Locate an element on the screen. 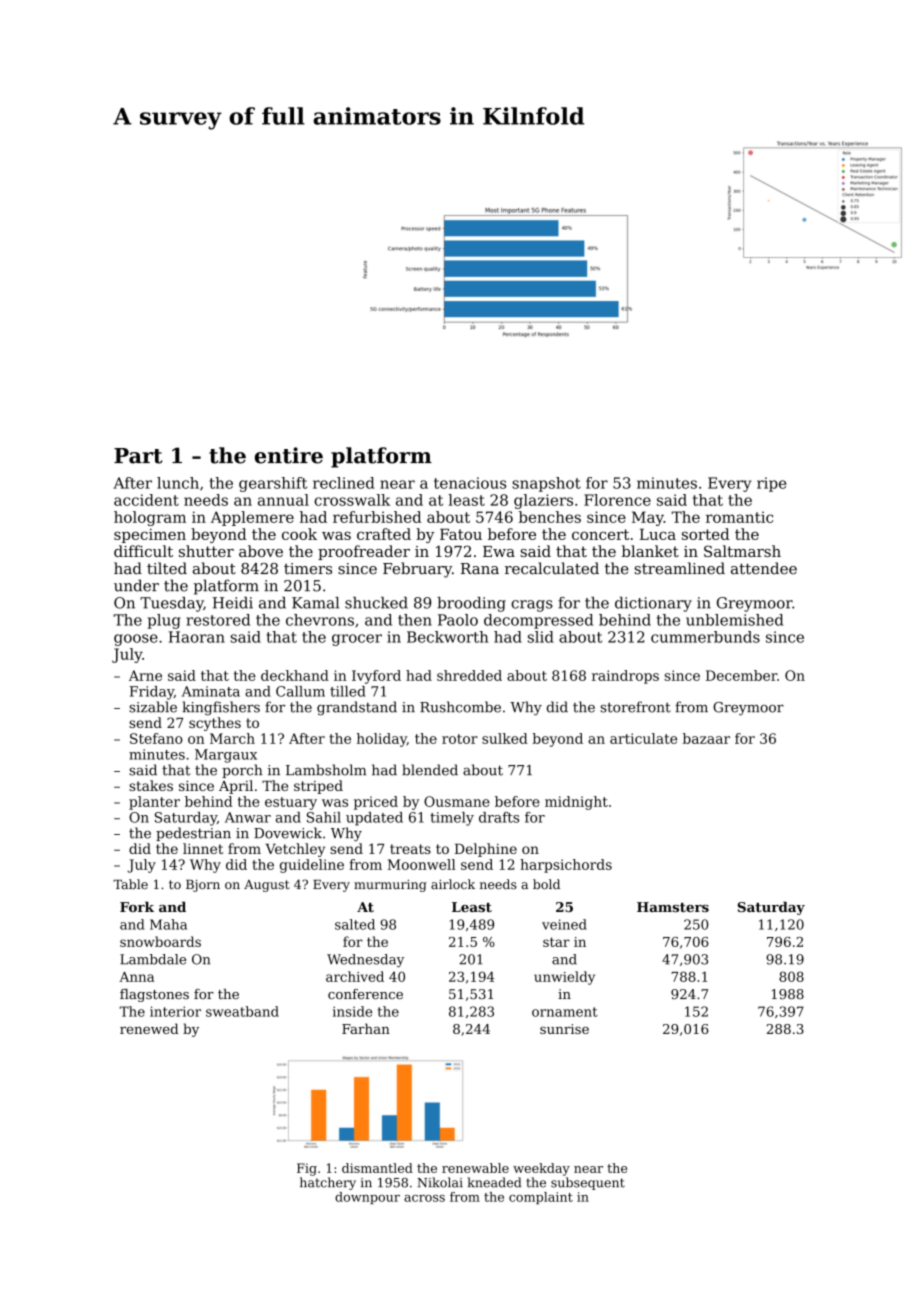  raindrops is located at coordinates (625, 677).
